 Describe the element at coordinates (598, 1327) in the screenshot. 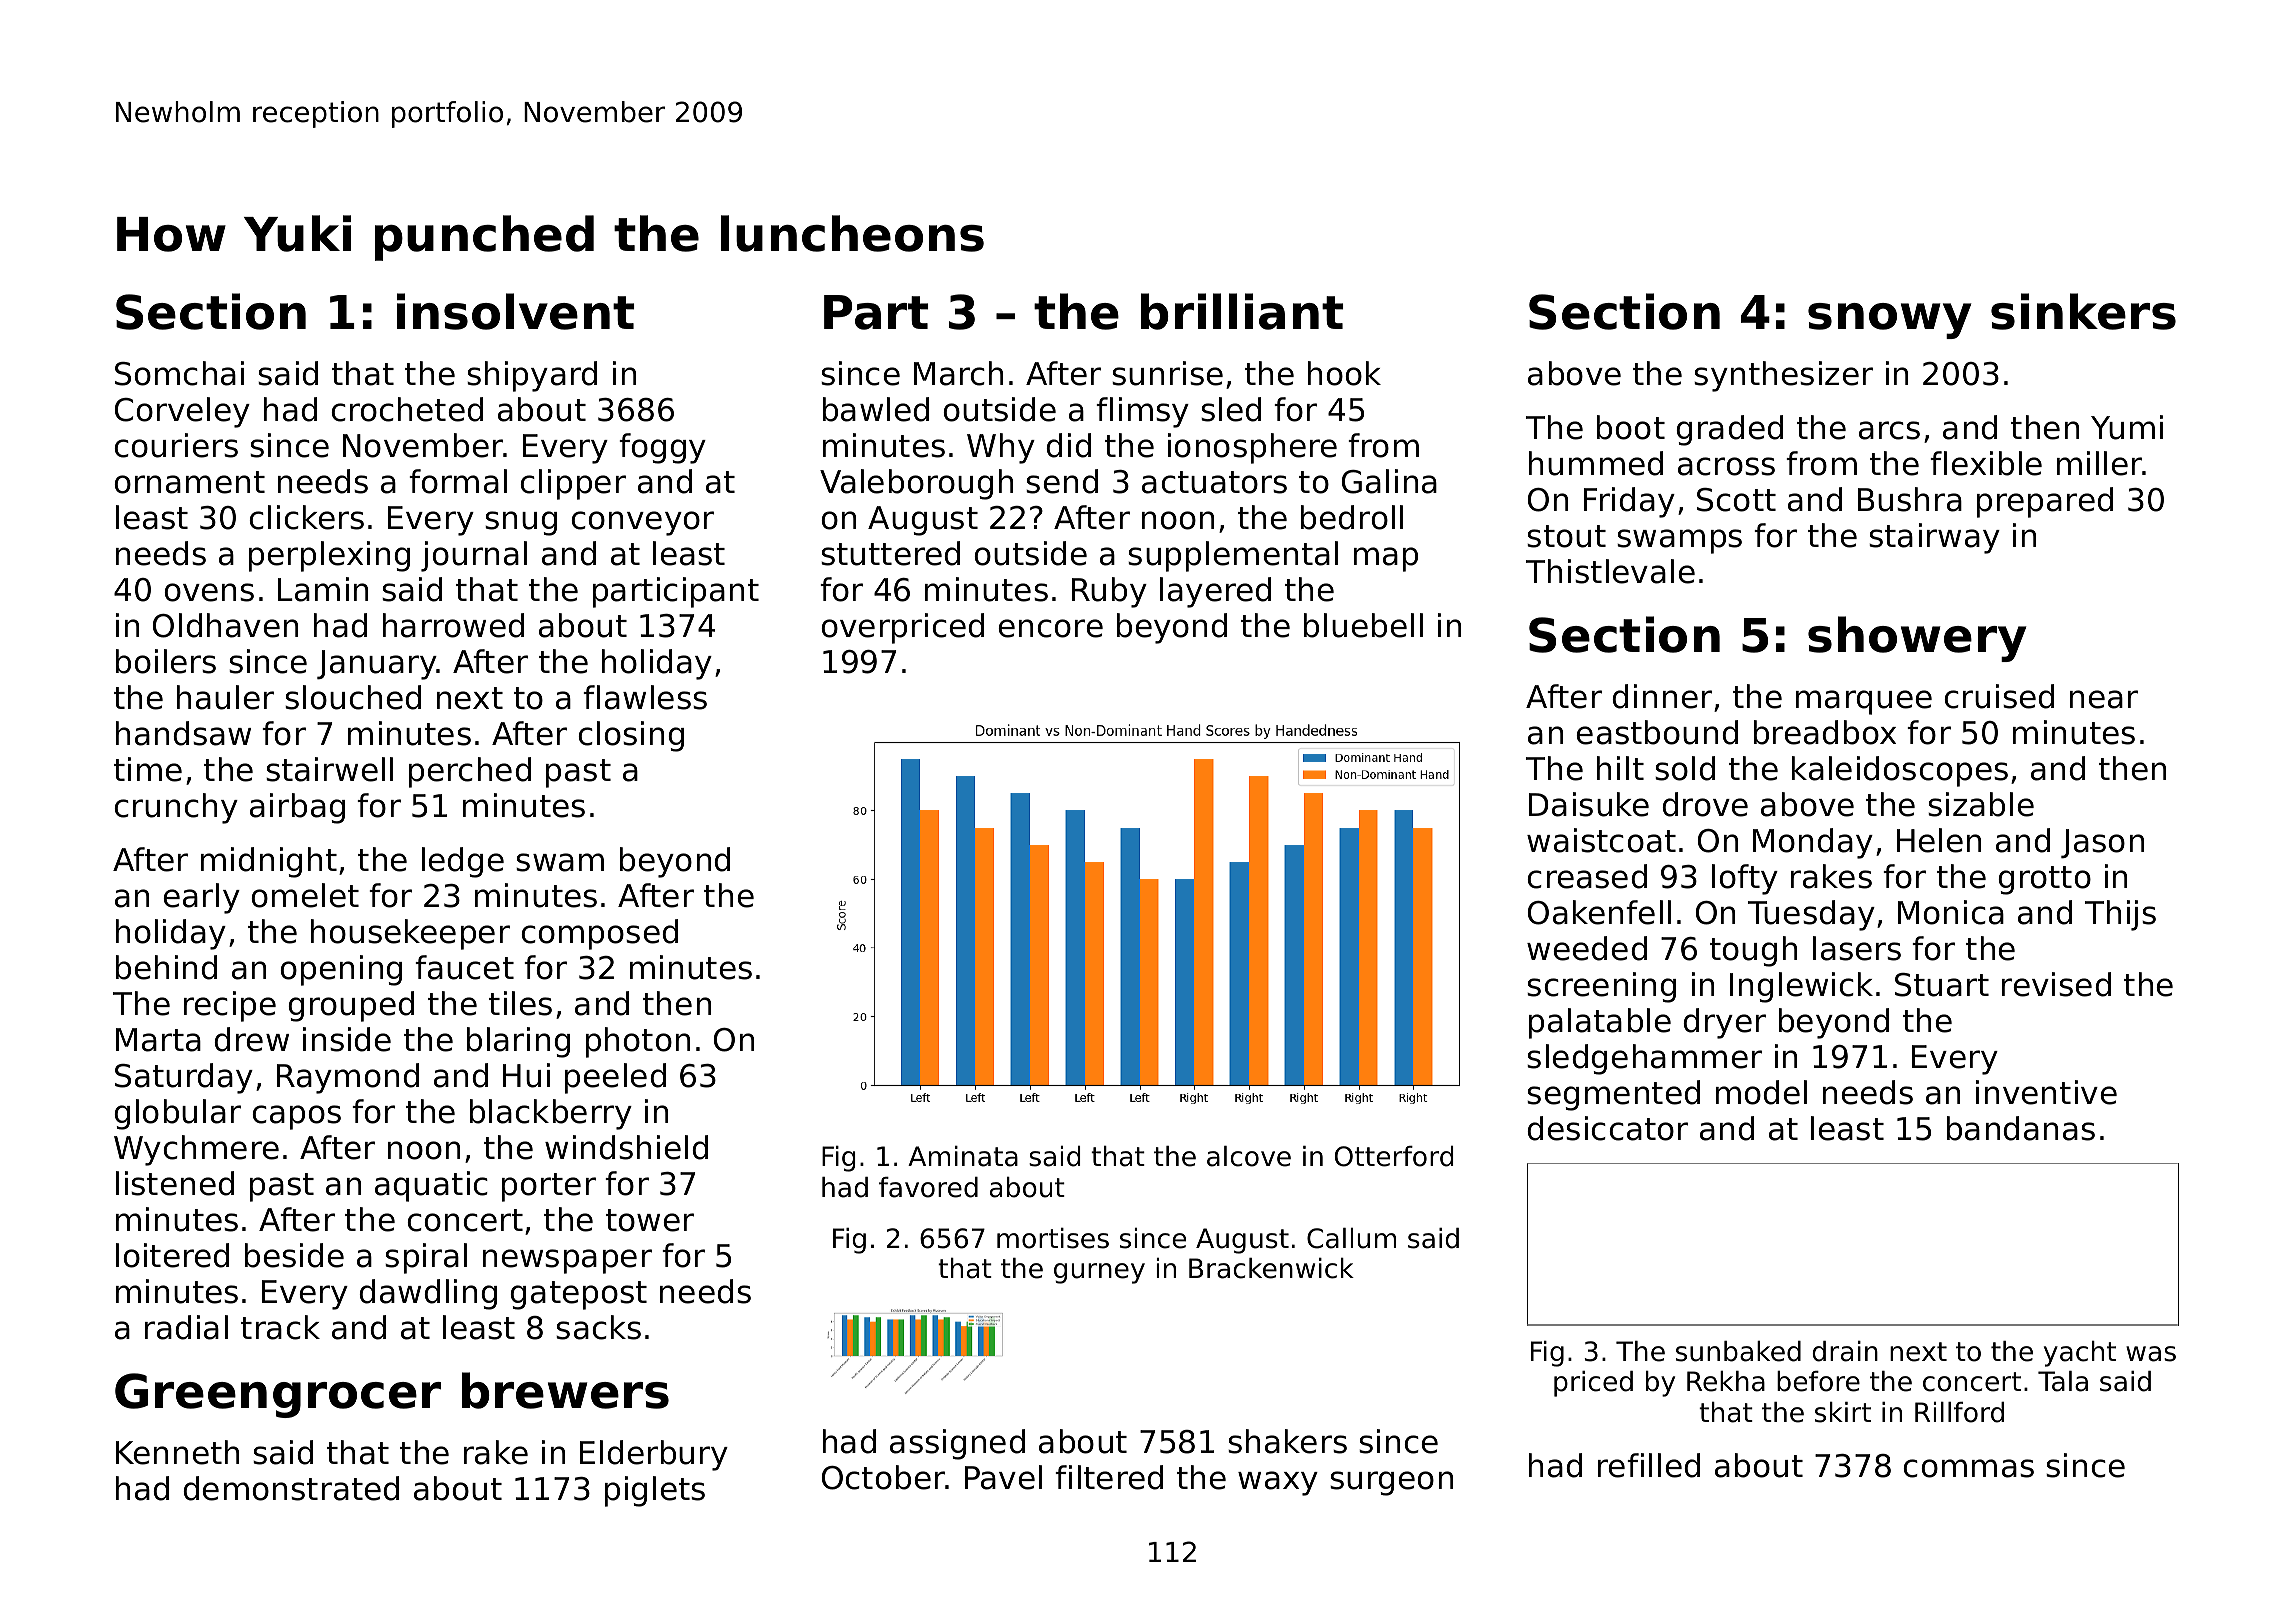

I see `sacks` at that location.
